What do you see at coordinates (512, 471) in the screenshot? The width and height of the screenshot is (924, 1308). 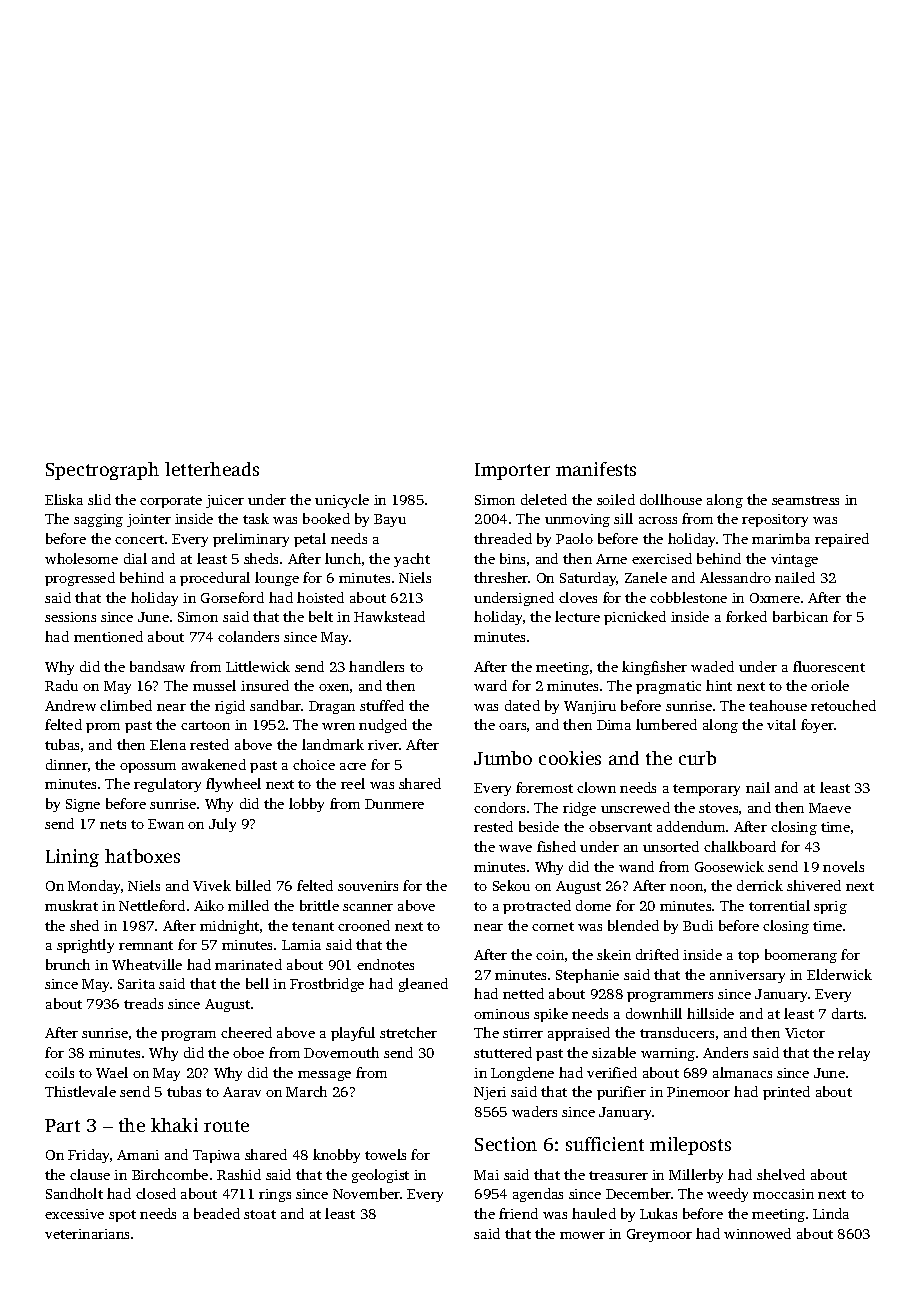 I see `Importer` at bounding box center [512, 471].
